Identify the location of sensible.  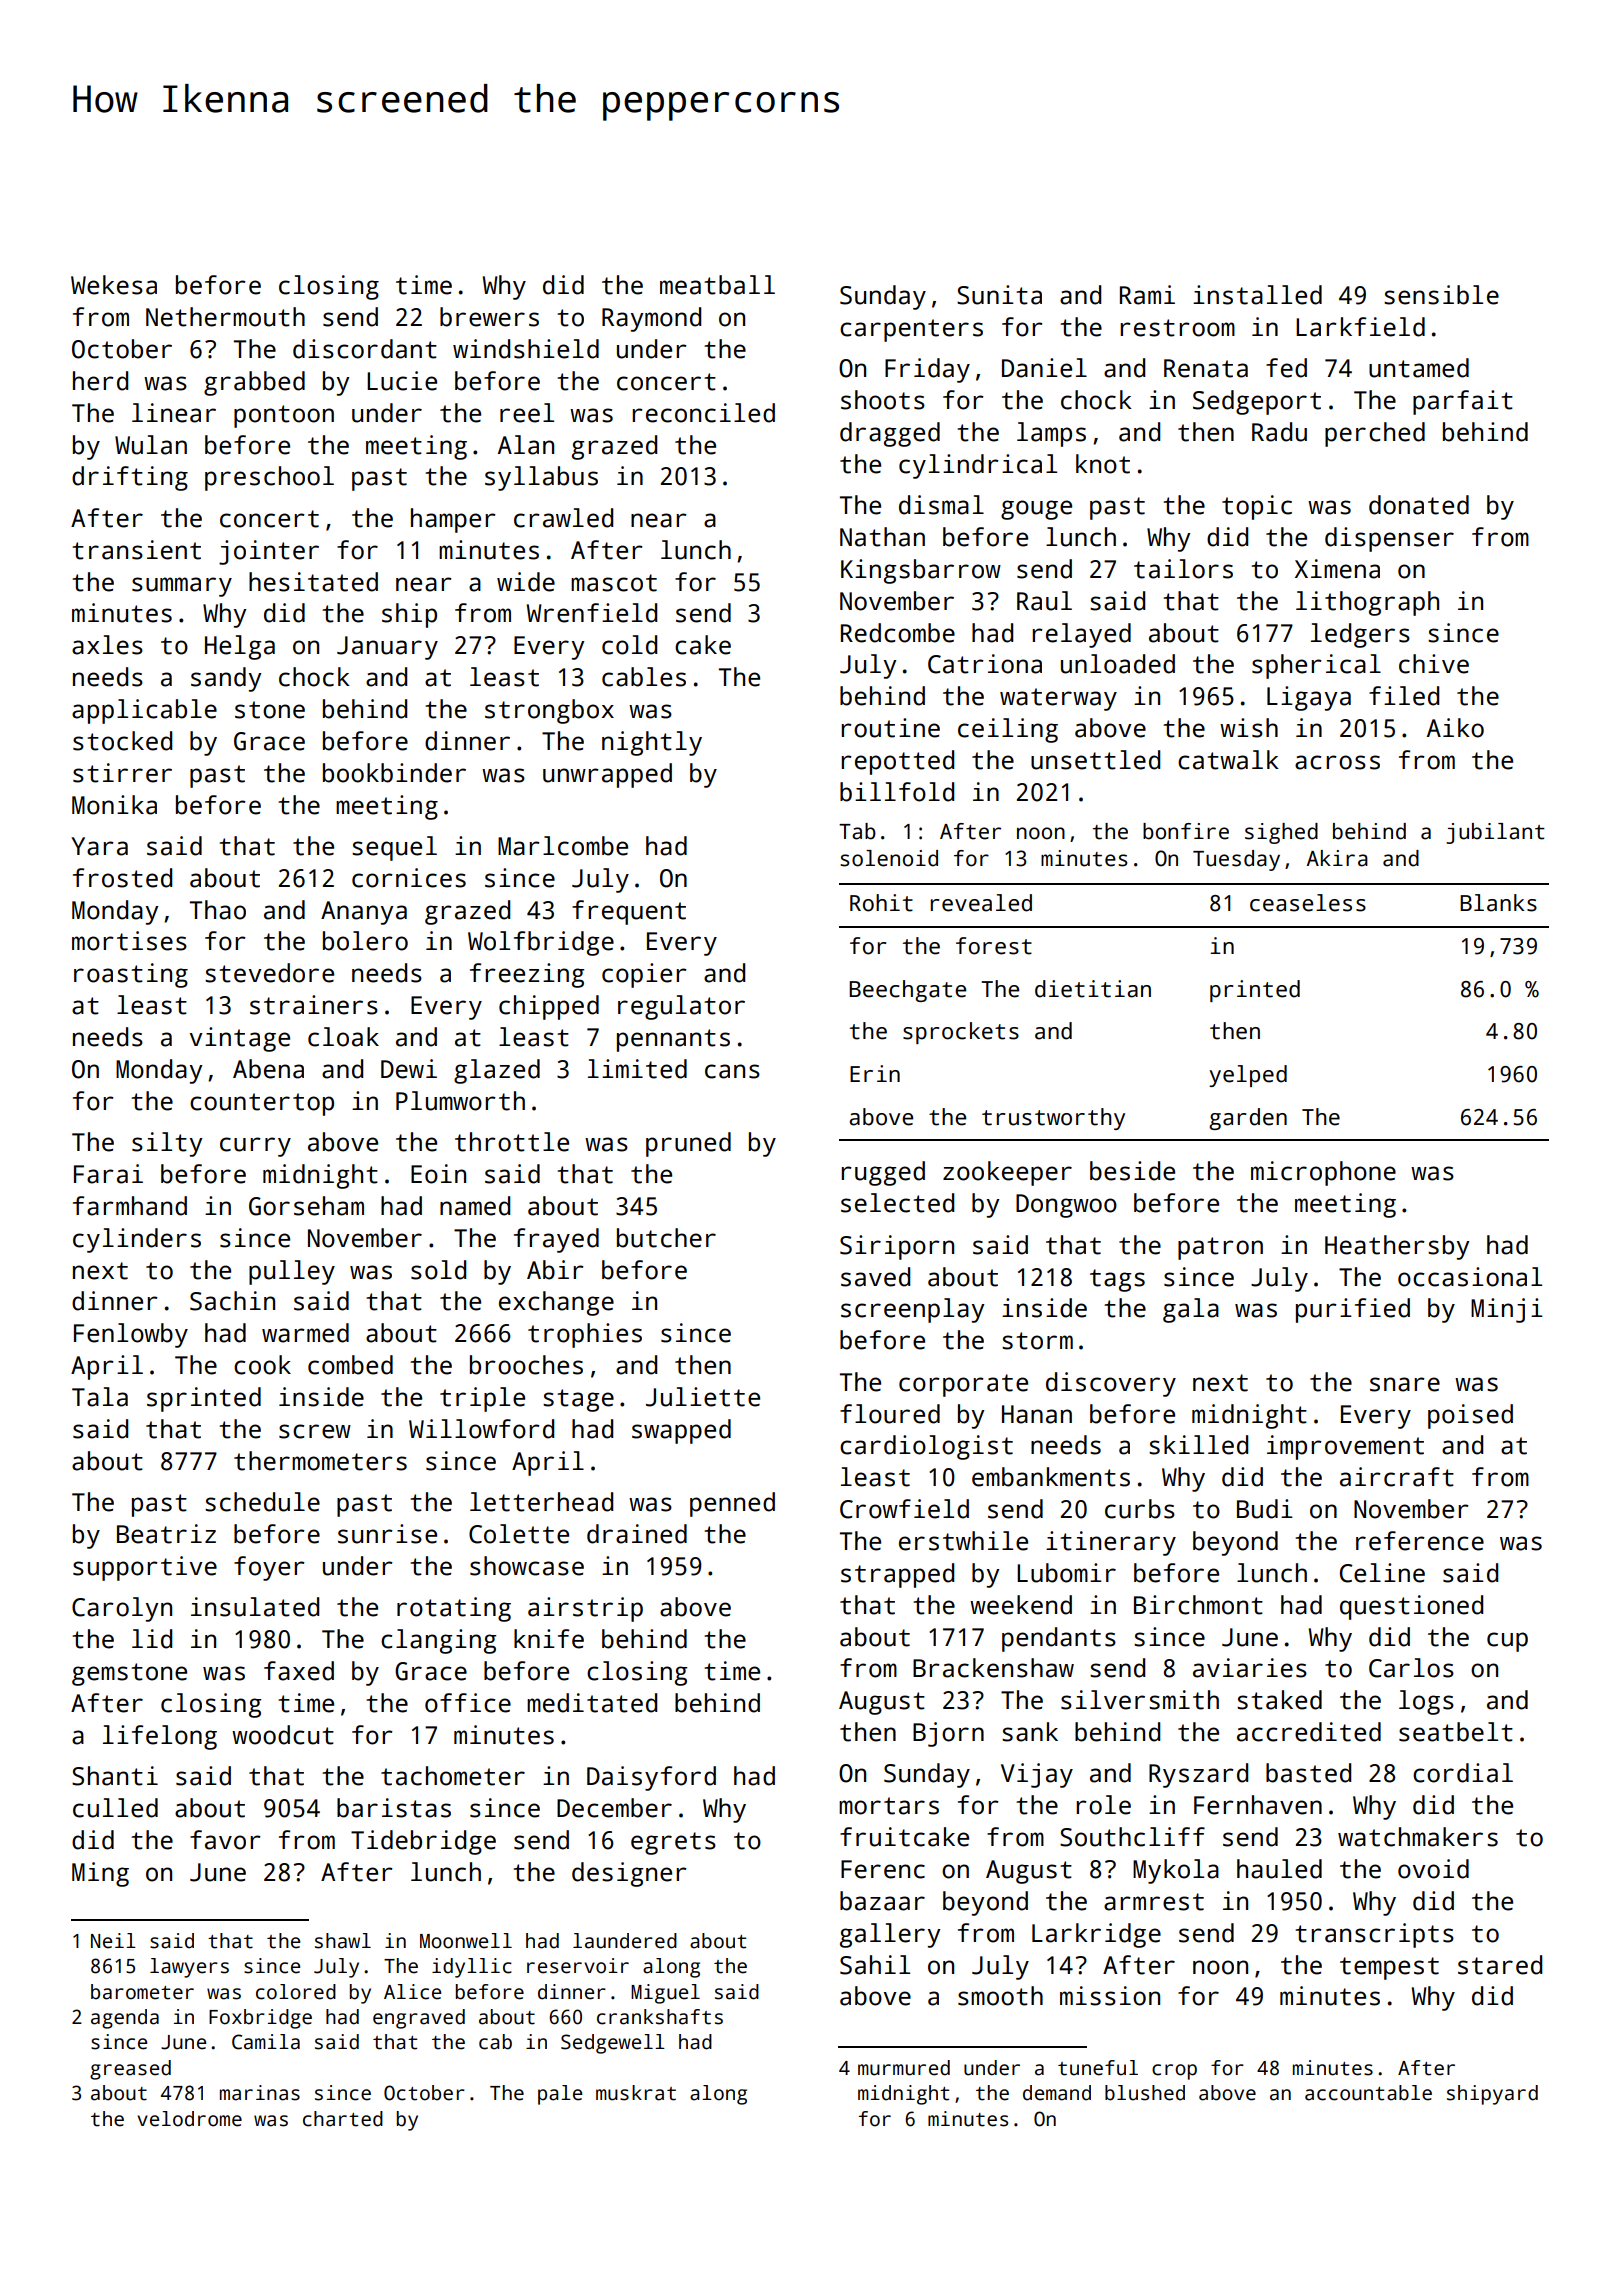
(1441, 295).
